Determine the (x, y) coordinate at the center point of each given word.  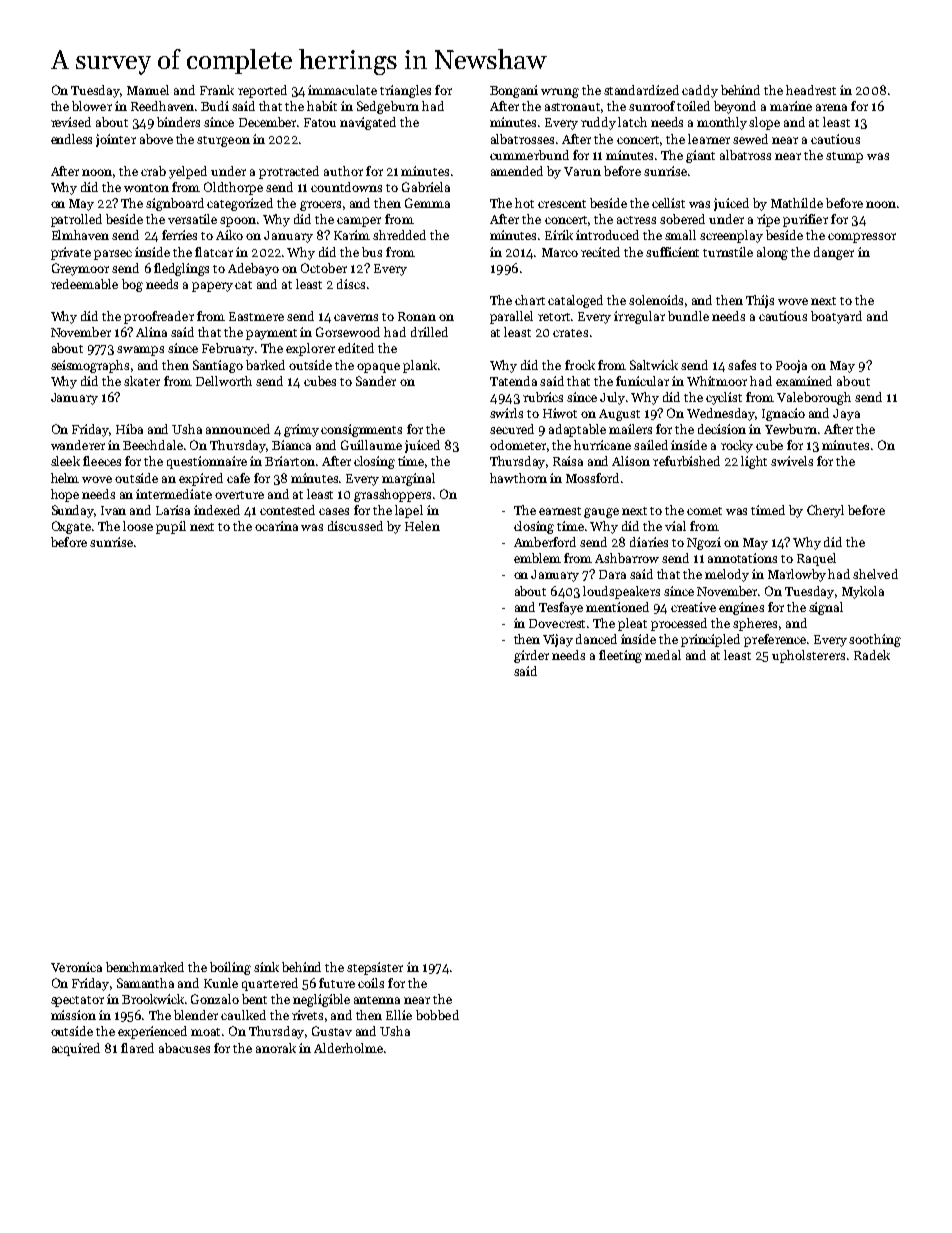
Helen (422, 526)
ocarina (276, 526)
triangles (405, 91)
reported (262, 91)
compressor (862, 238)
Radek (872, 655)
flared (137, 1048)
